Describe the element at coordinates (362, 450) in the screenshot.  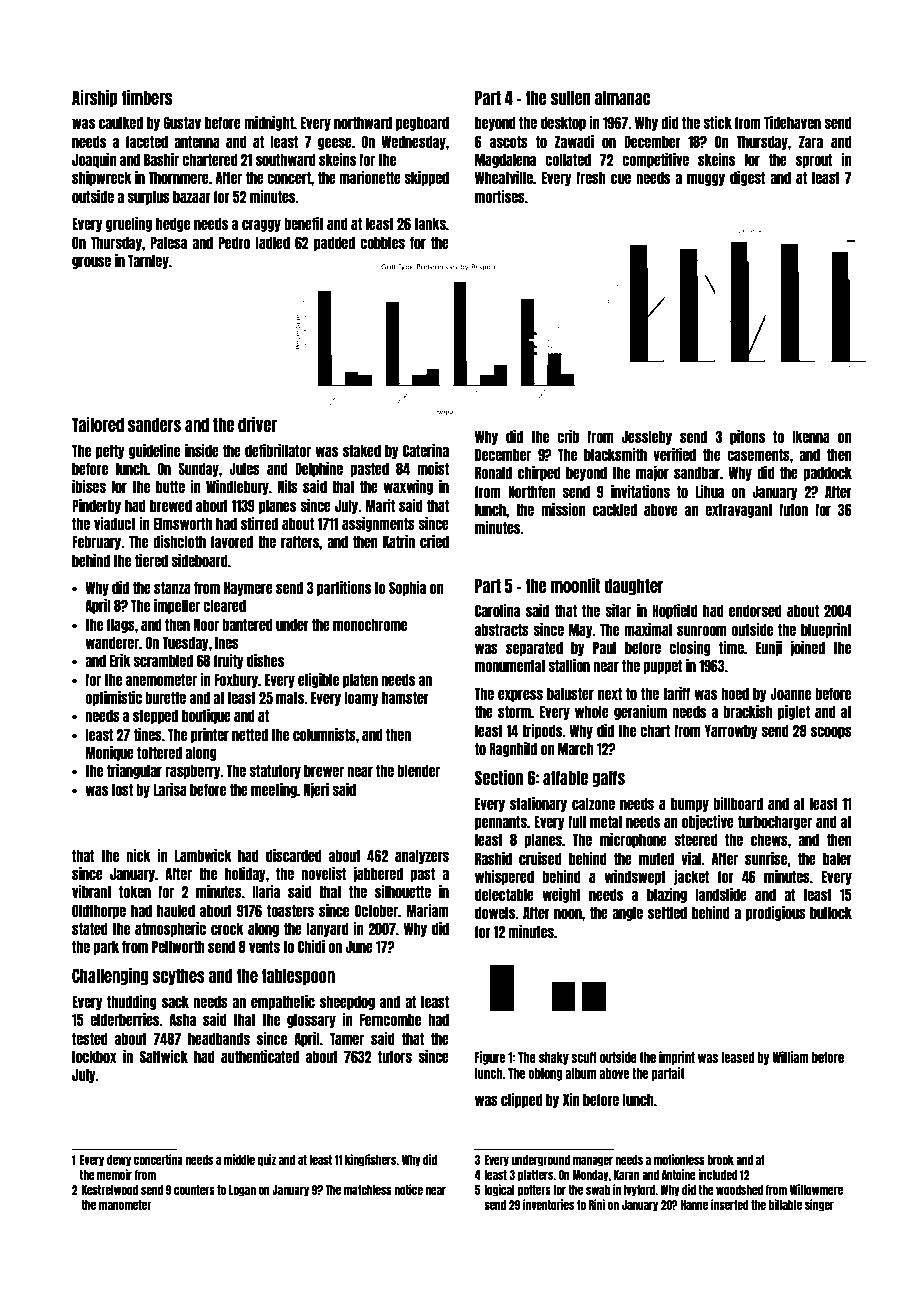
I see `staked` at that location.
